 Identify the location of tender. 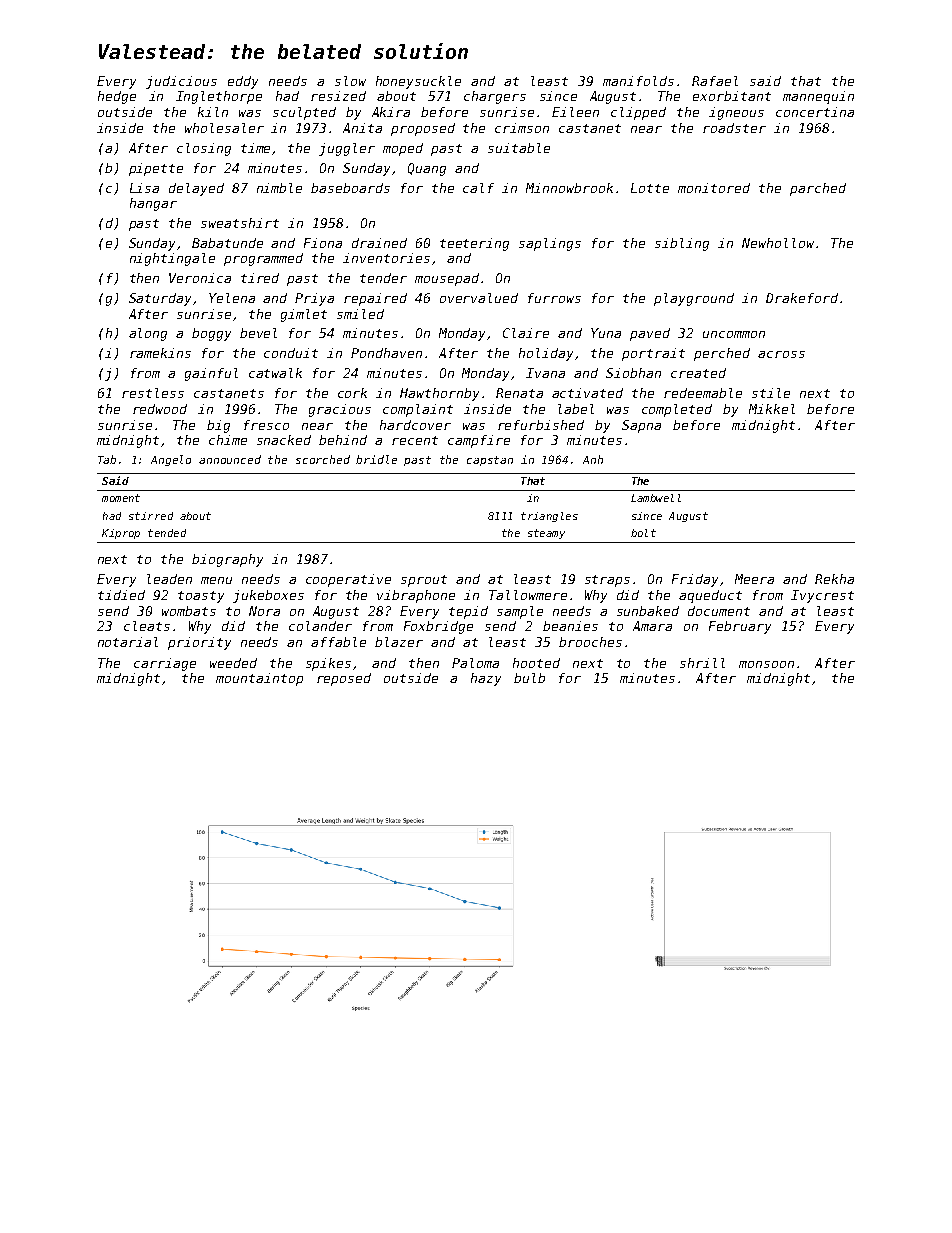
(383, 278).
